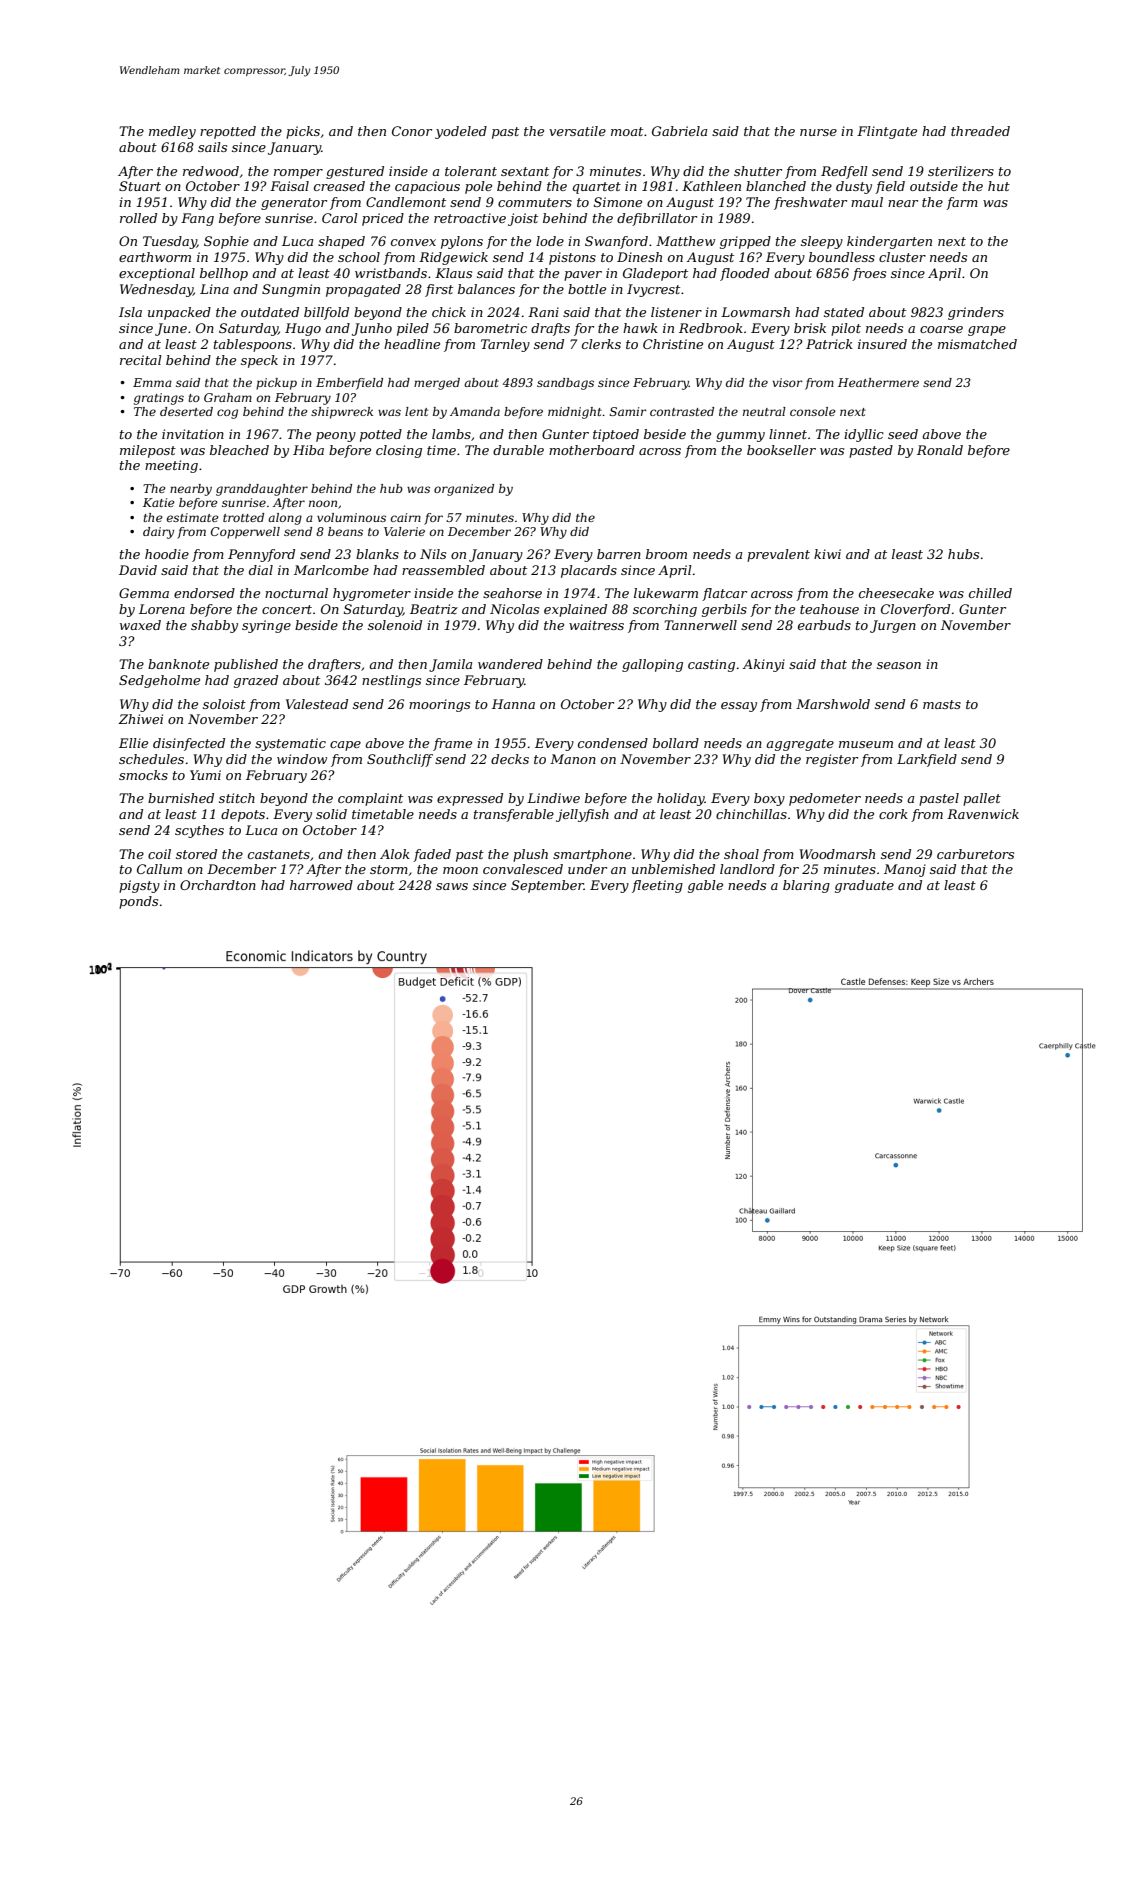 The width and height of the screenshot is (1140, 1877). Describe the element at coordinates (587, 289) in the screenshot. I see `bottle` at that location.
